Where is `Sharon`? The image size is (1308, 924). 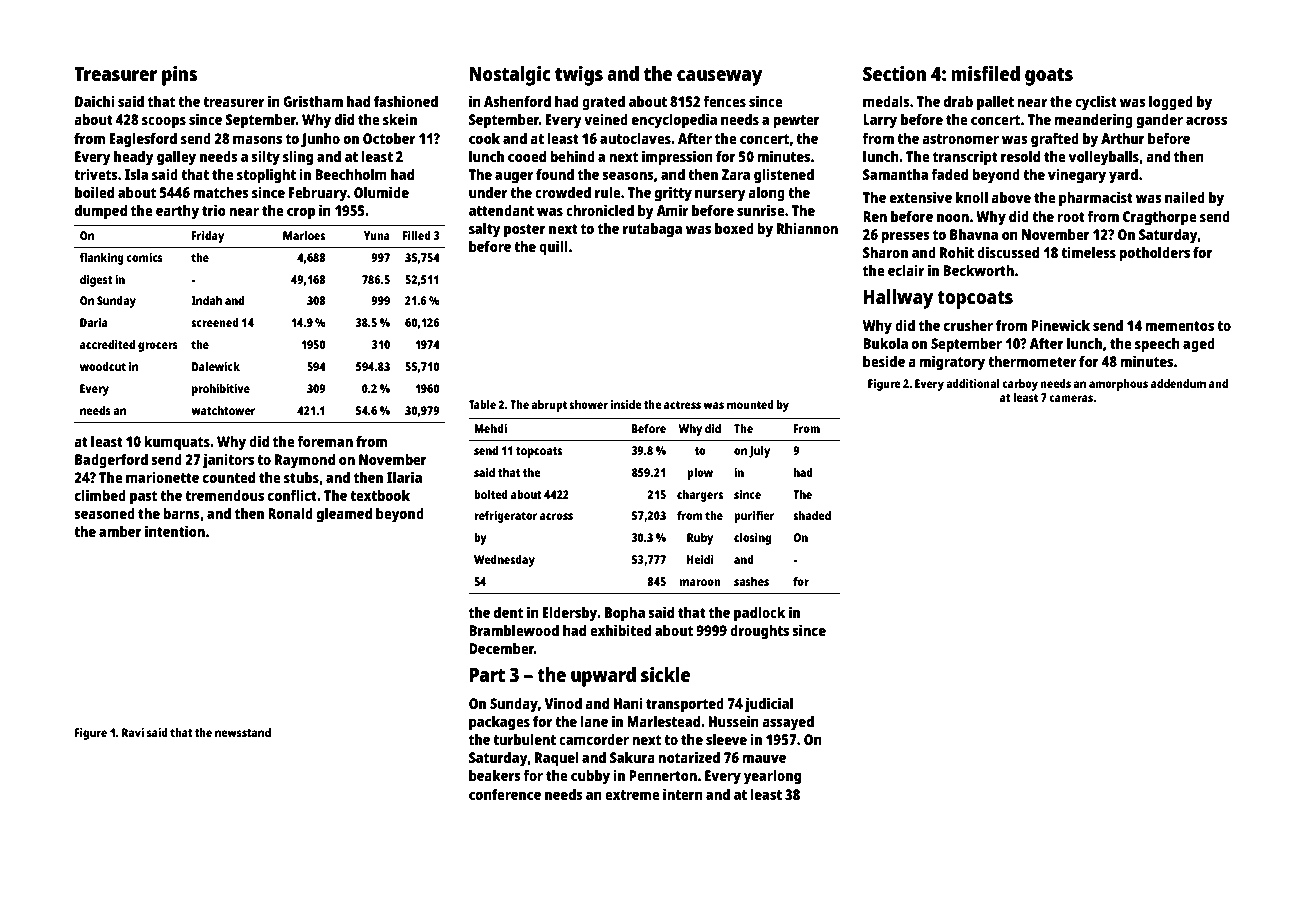
Sharon is located at coordinates (885, 252).
